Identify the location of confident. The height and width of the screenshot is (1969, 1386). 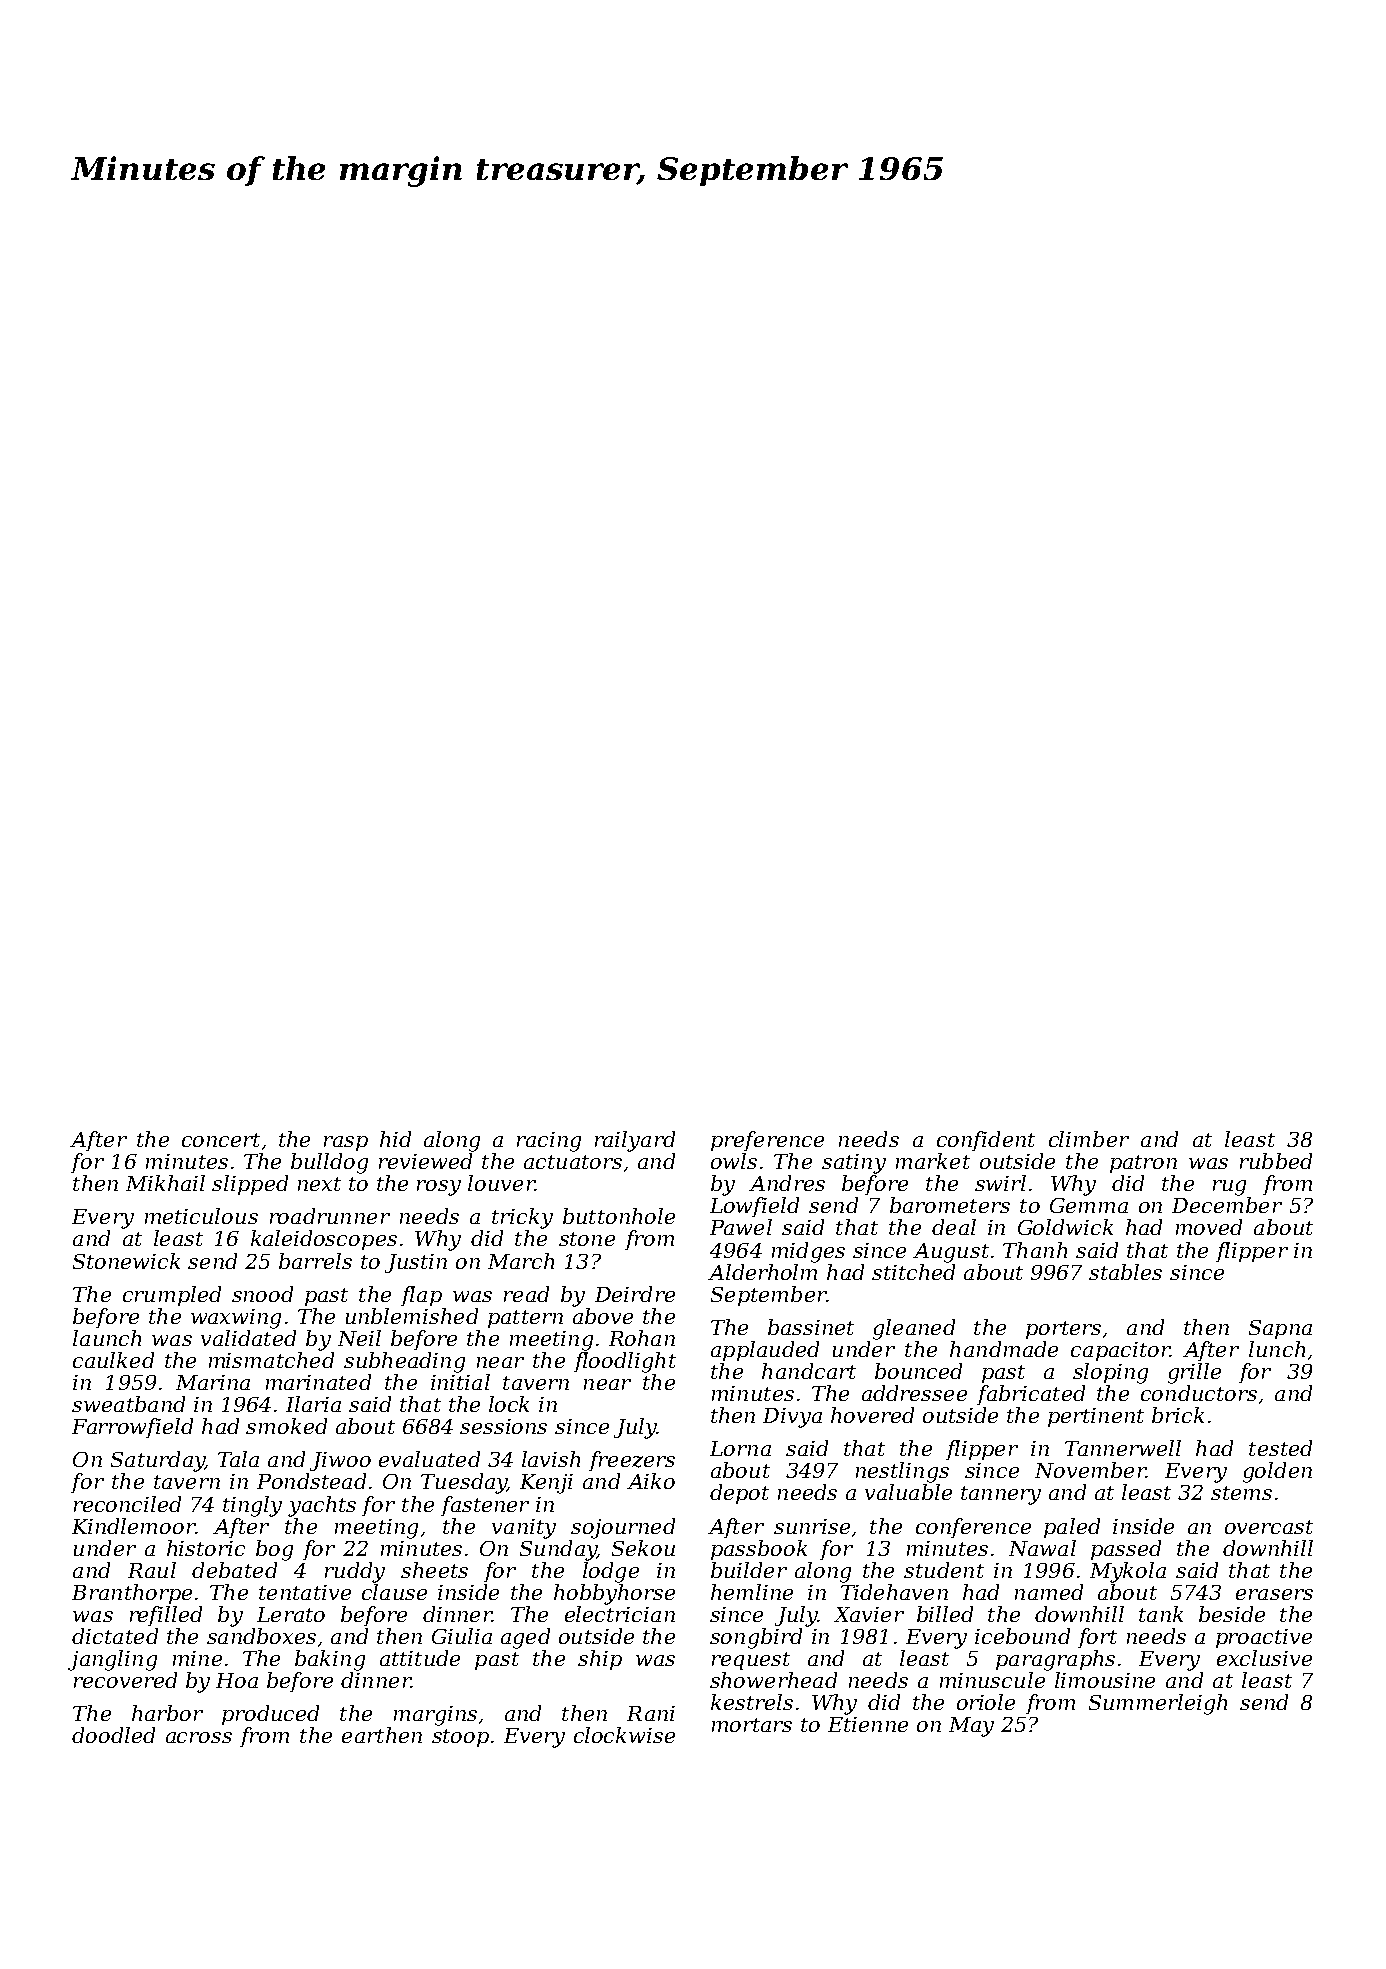
(986, 1141).
